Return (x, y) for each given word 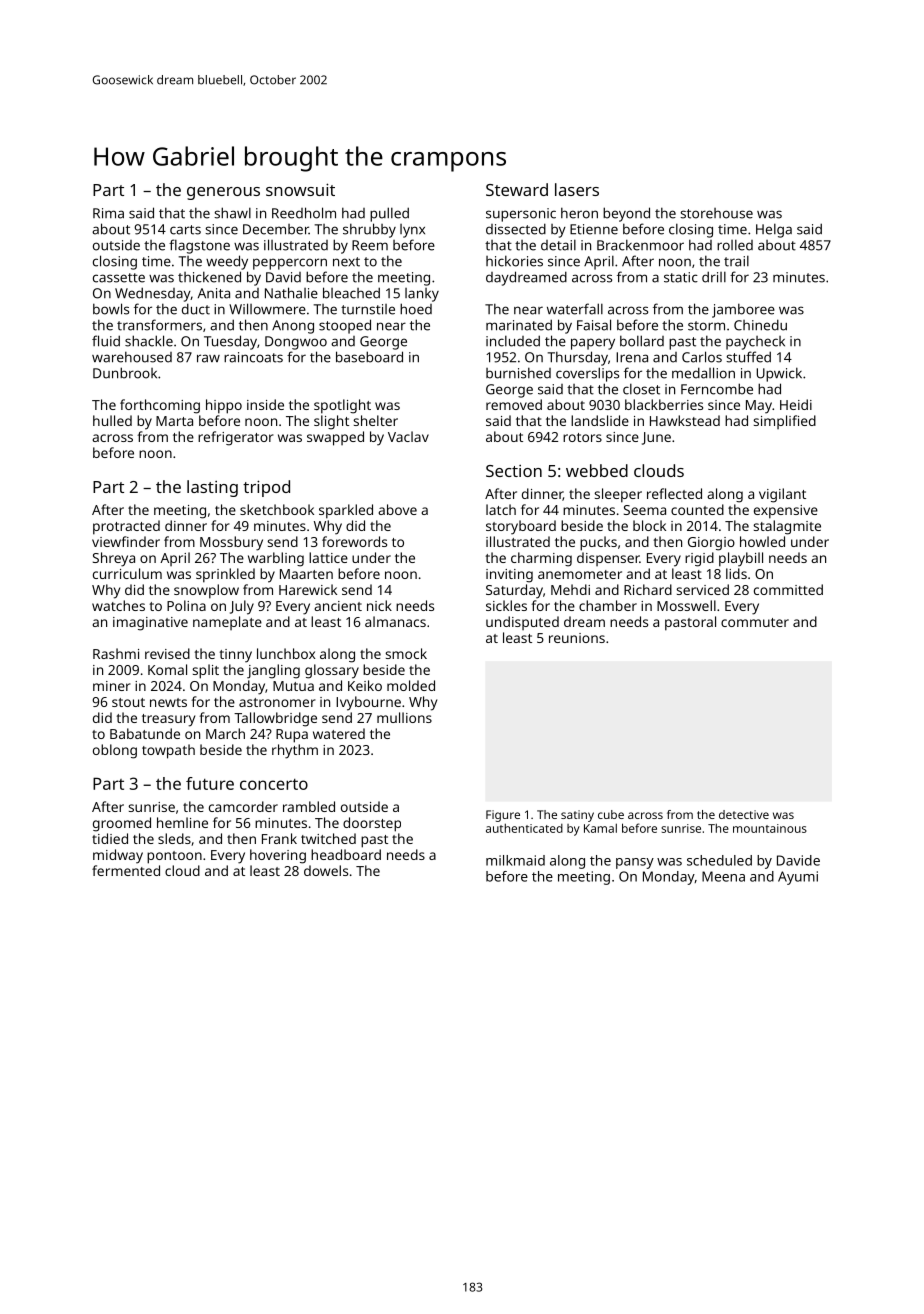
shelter (375, 420)
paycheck (755, 343)
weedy (227, 262)
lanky (422, 295)
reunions (577, 638)
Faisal (594, 325)
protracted (126, 527)
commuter (755, 622)
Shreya (114, 559)
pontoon (174, 857)
